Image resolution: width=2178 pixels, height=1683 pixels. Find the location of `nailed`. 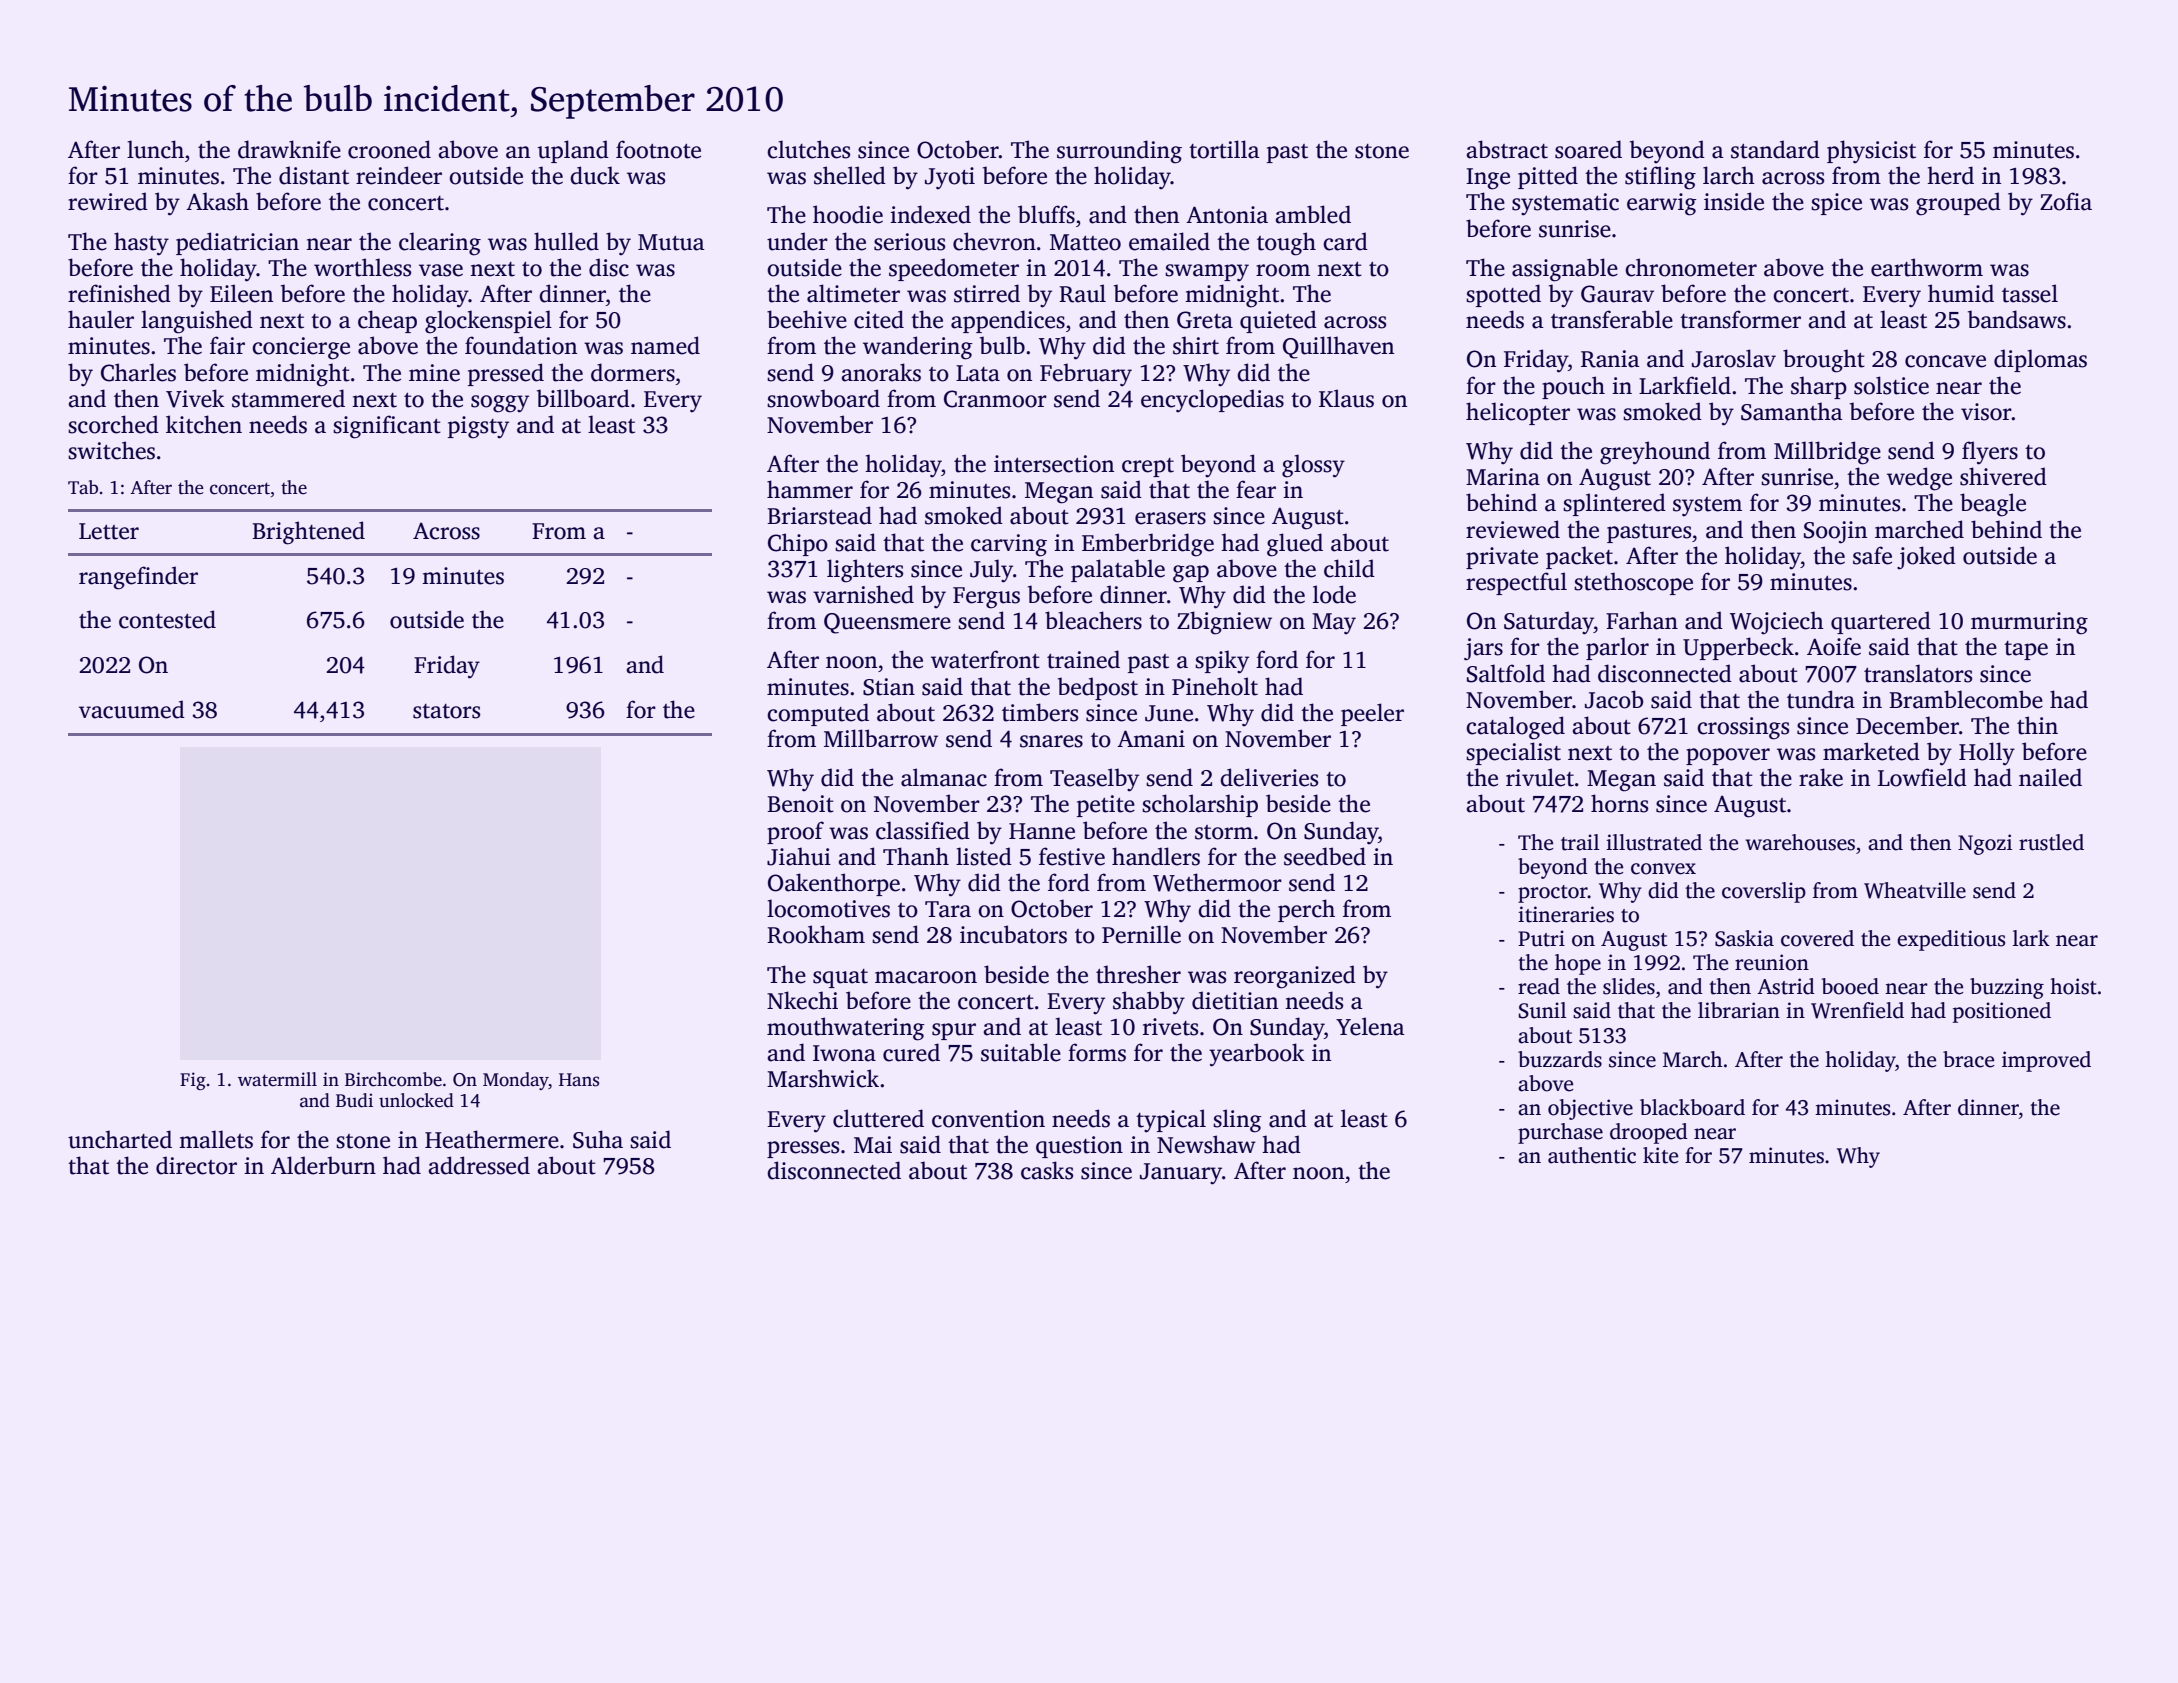

nailed is located at coordinates (2050, 777).
